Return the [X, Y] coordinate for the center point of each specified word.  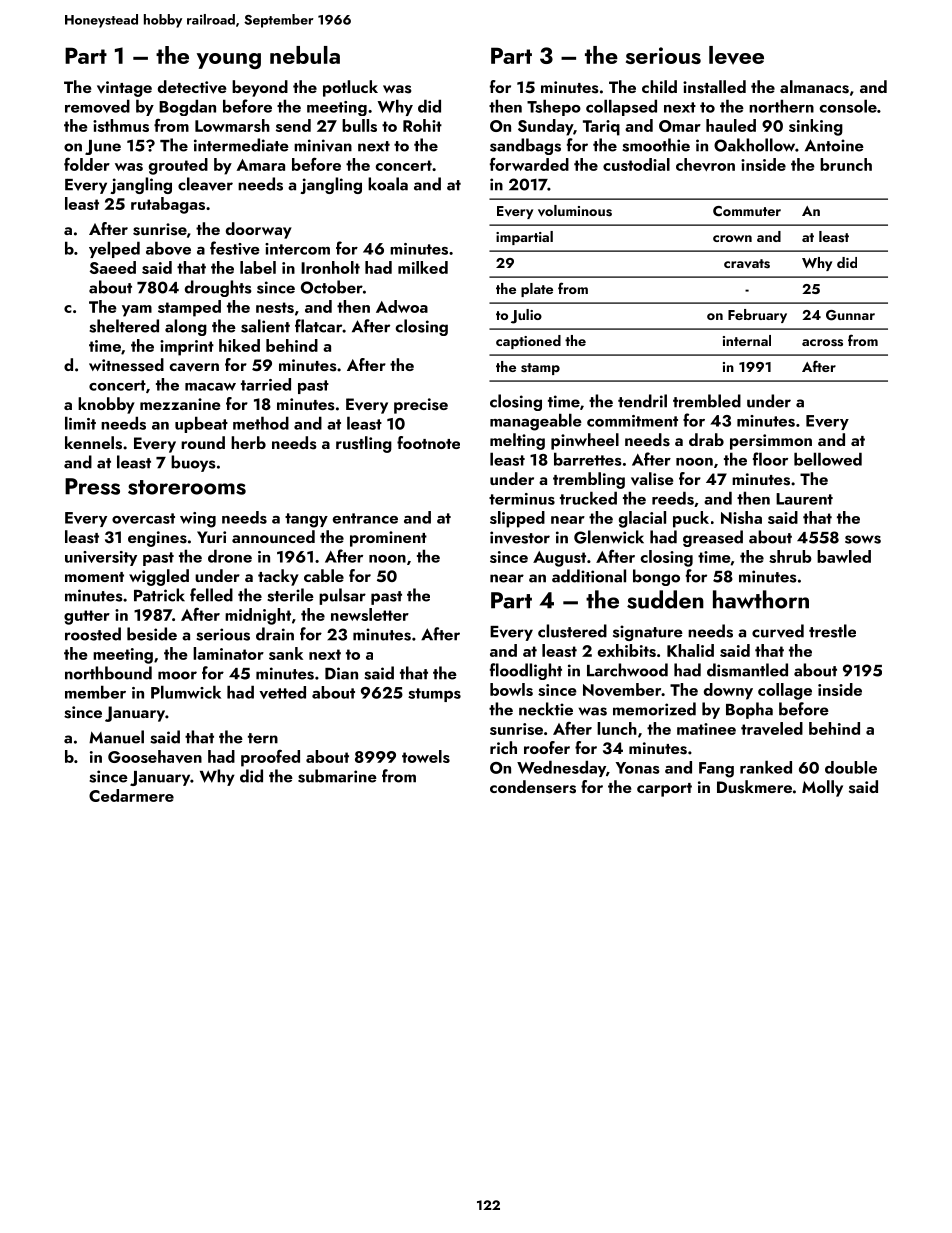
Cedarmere [131, 795]
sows [863, 539]
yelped [114, 249]
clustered [572, 631]
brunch [846, 164]
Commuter [747, 211]
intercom [297, 249]
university [101, 558]
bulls [359, 125]
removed [97, 106]
